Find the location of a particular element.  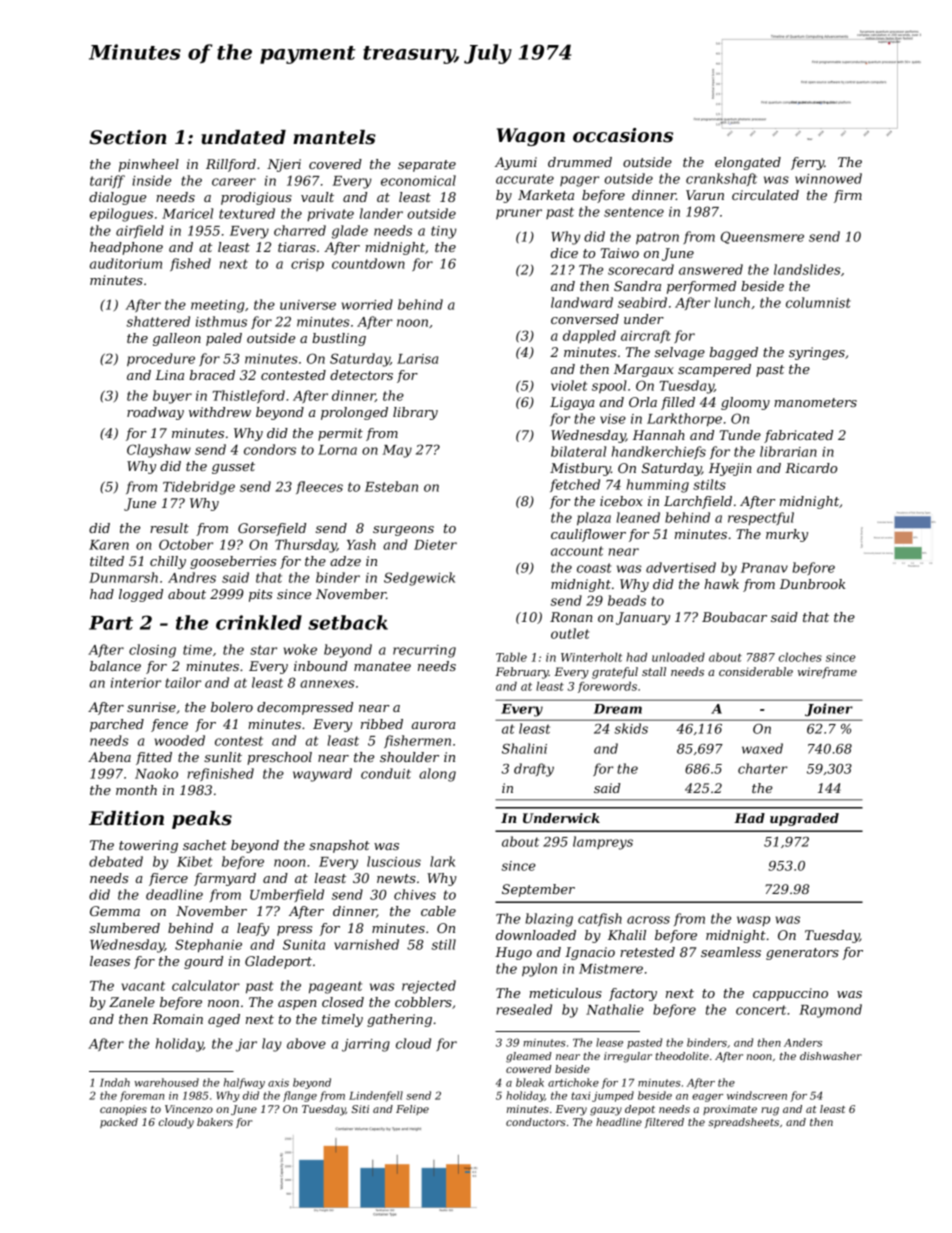

ferry is located at coordinates (807, 163).
